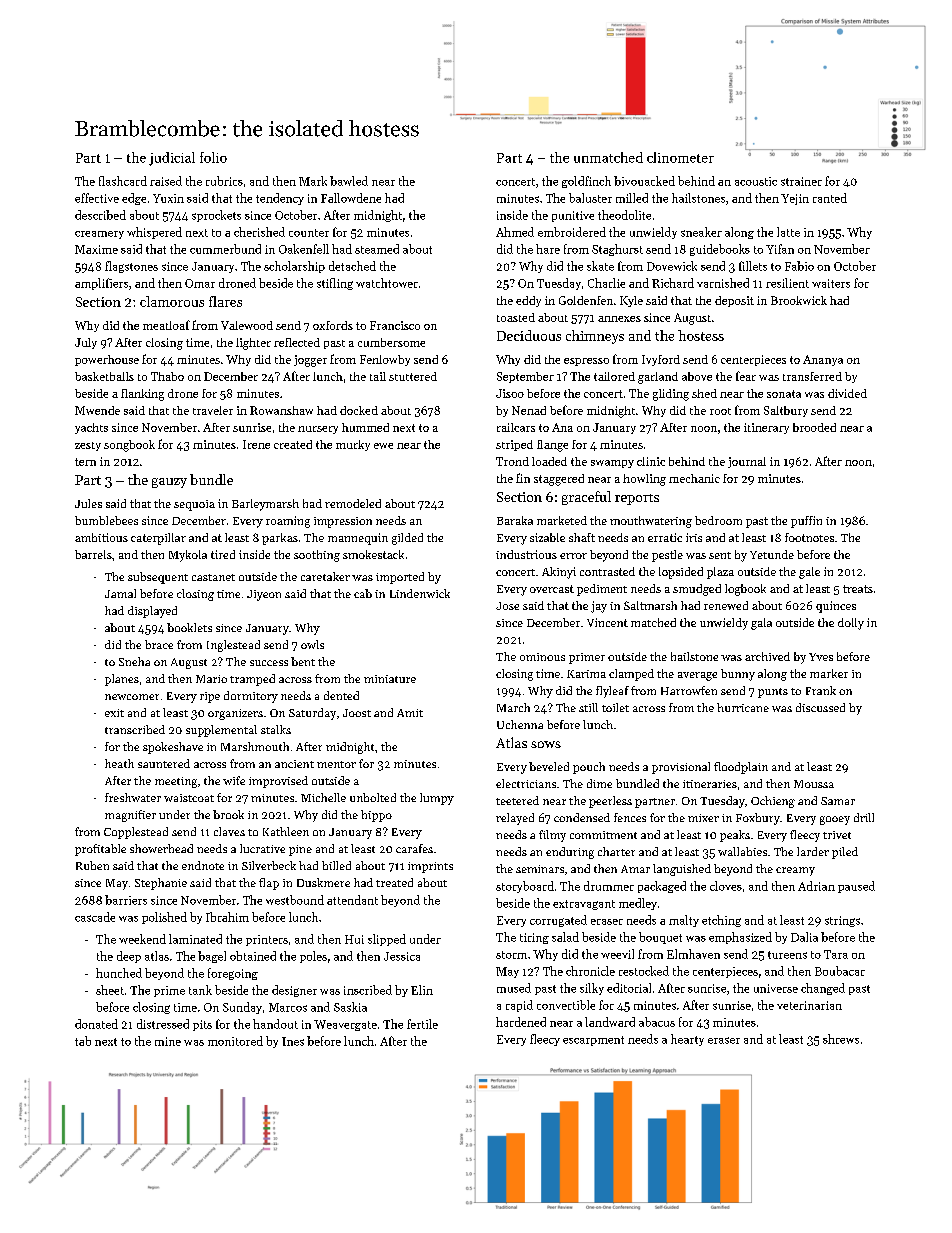 The width and height of the screenshot is (952, 1233). I want to click on Yuxin, so click(168, 198).
